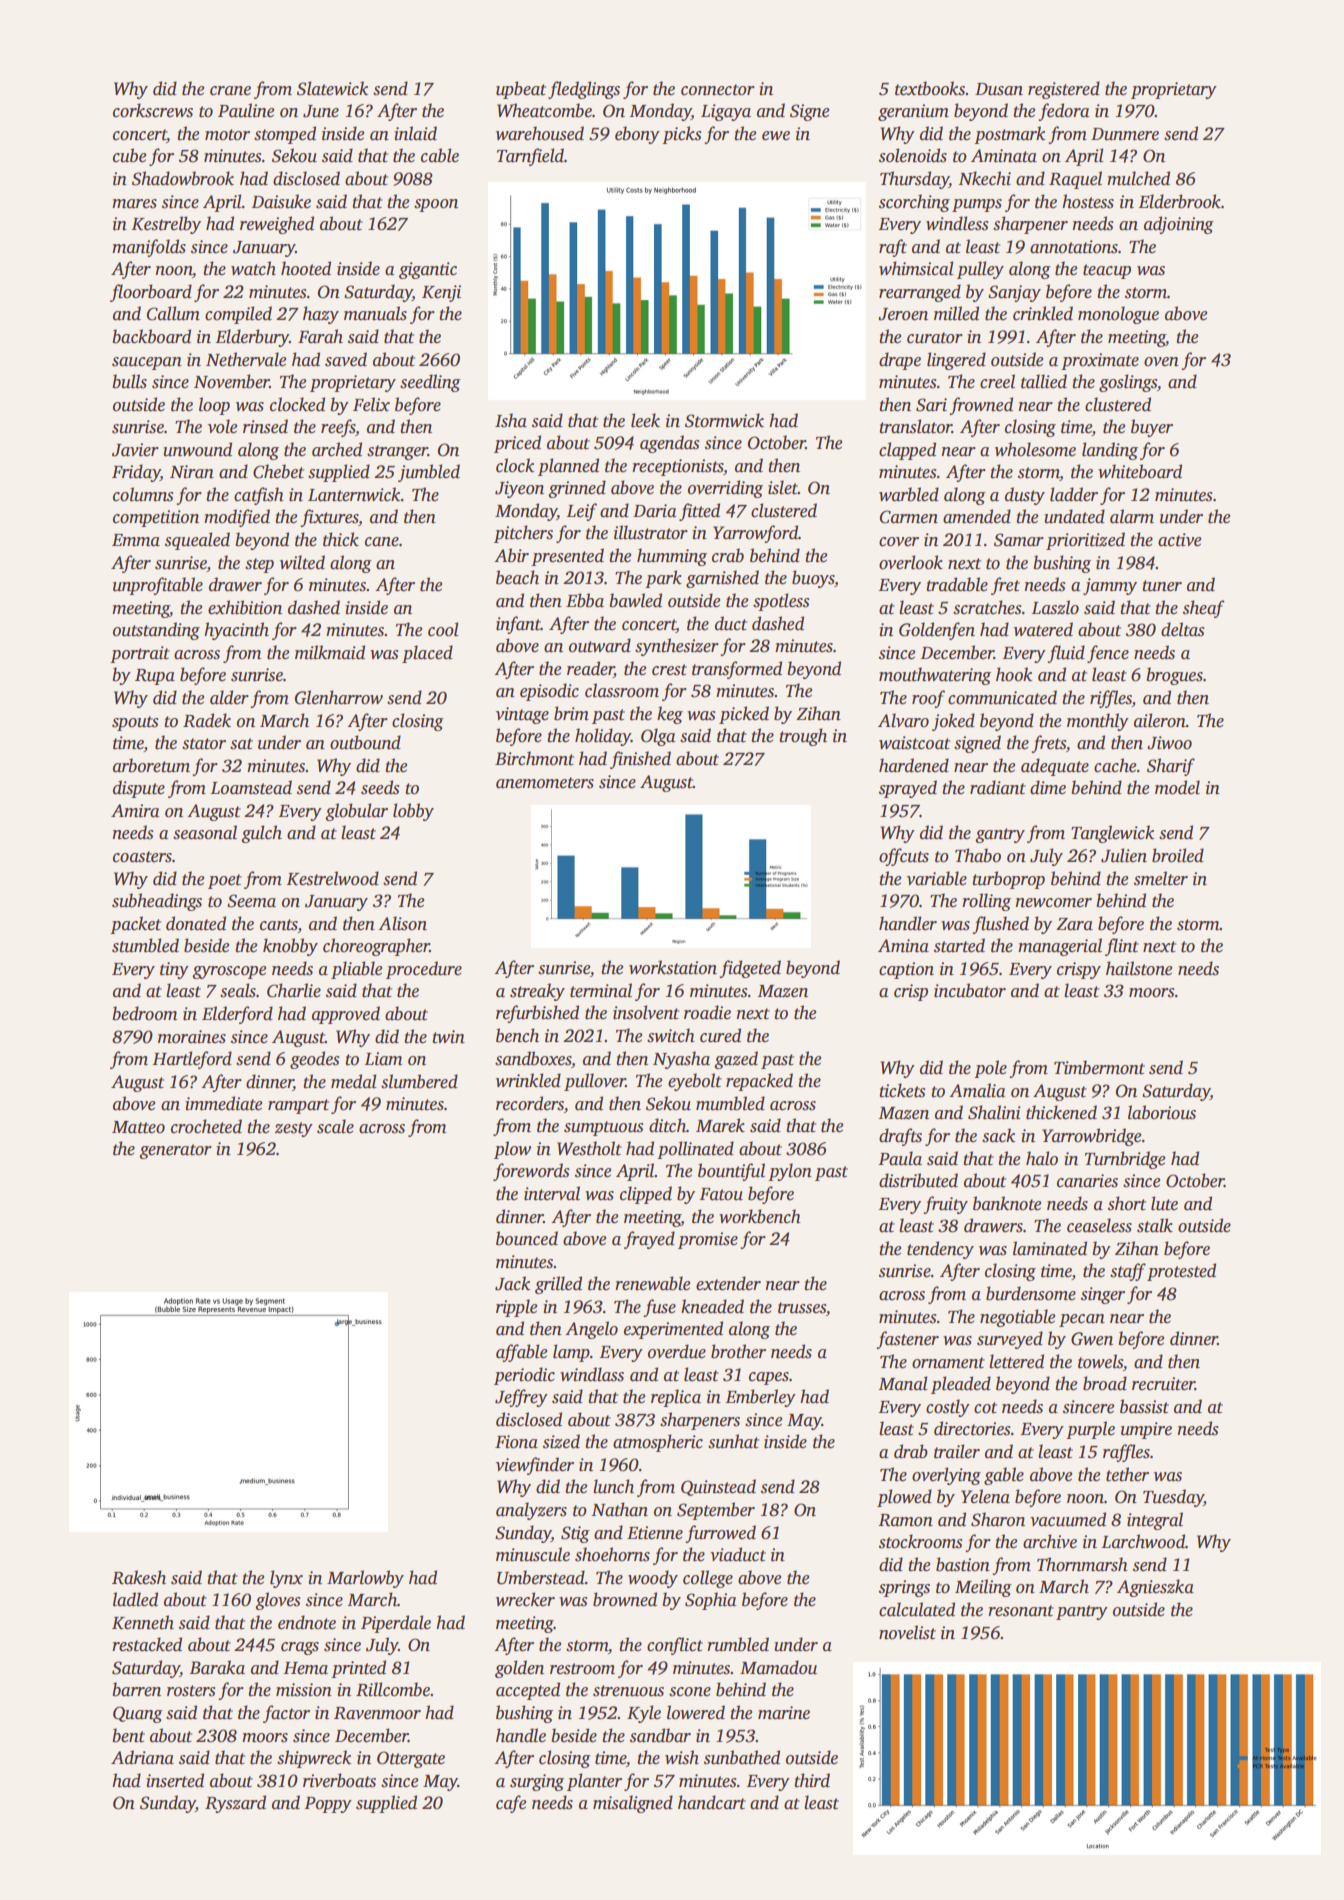  I want to click on Ryszard, so click(235, 1804).
